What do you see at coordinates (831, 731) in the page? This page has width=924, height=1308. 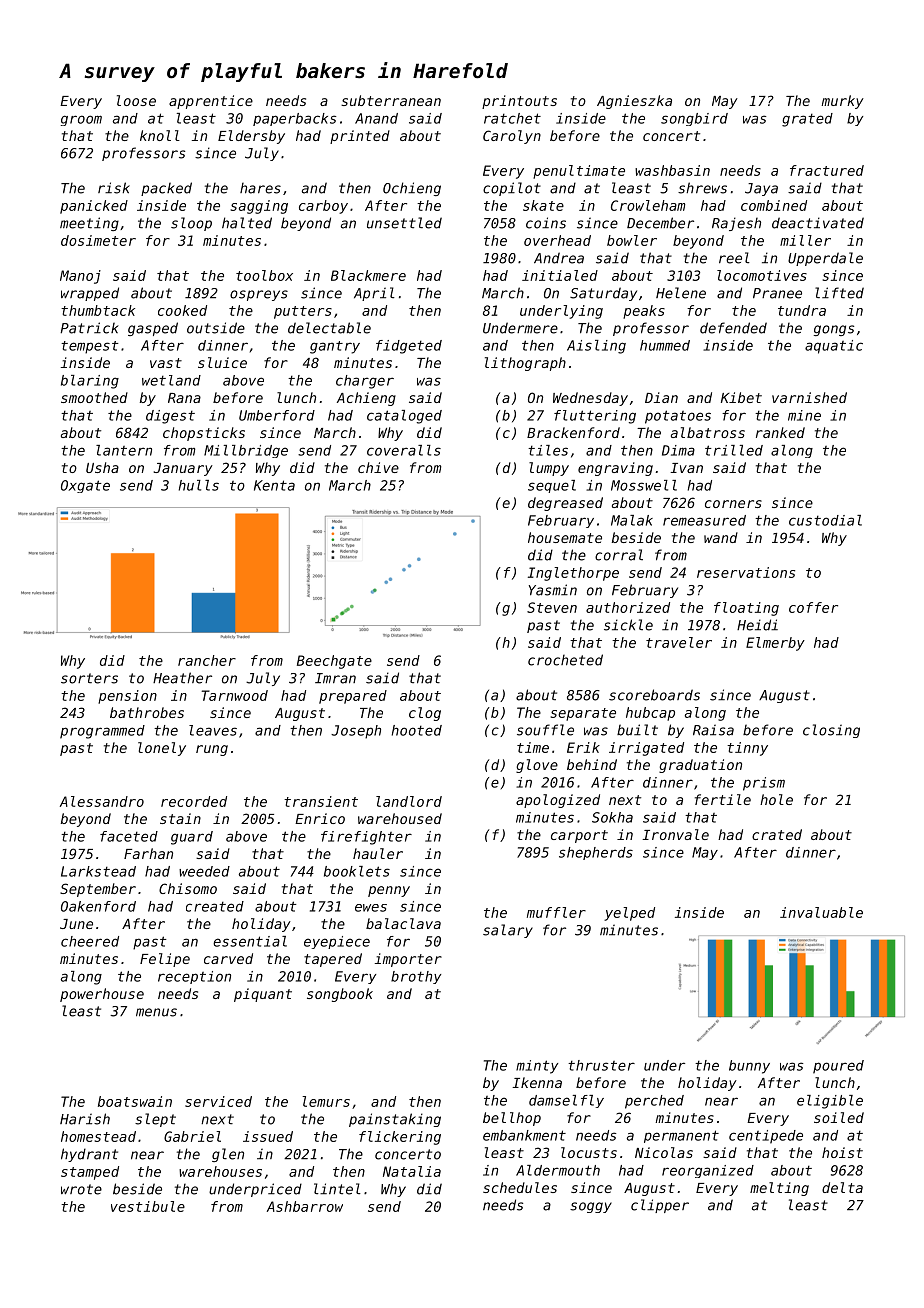 I see `closing` at bounding box center [831, 731].
